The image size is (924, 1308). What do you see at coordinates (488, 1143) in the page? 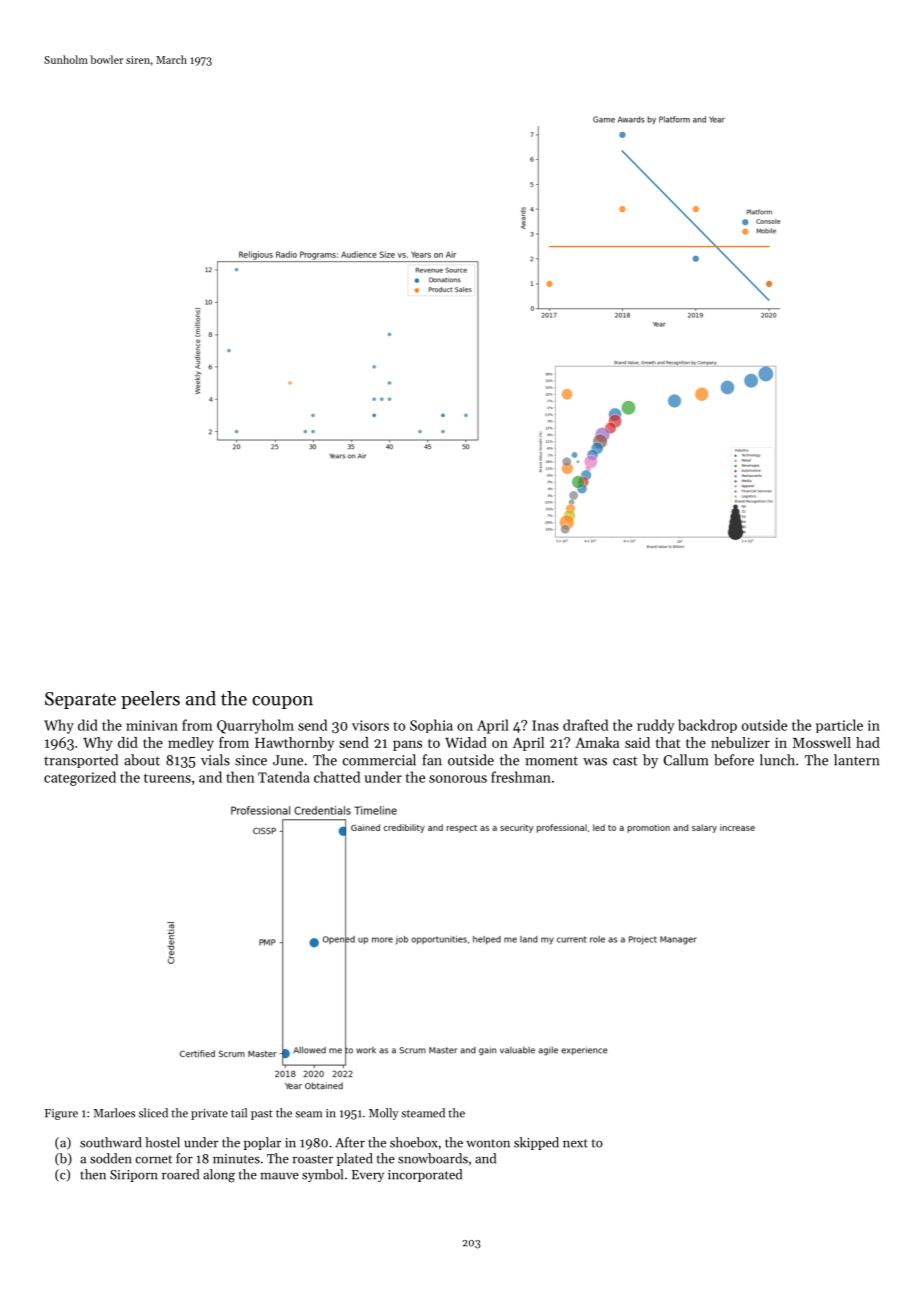
I see `wonton` at bounding box center [488, 1143].
